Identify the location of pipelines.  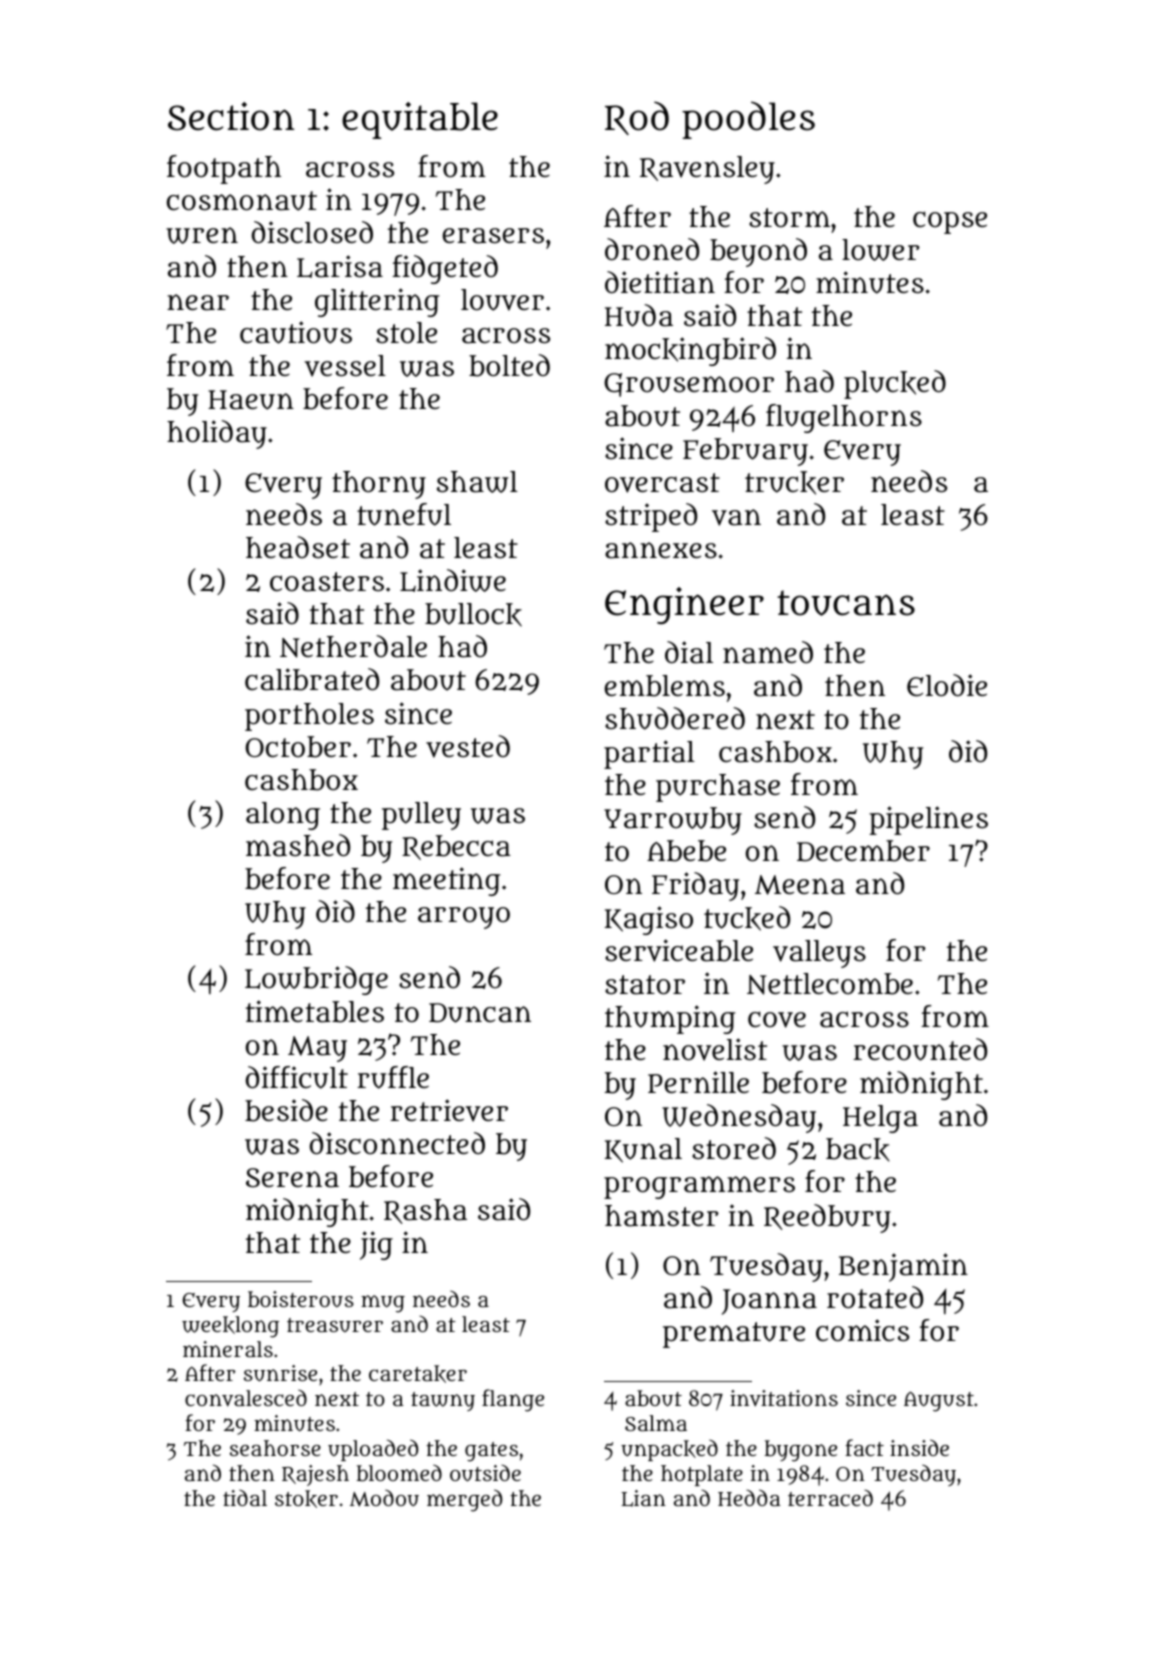
(928, 820).
